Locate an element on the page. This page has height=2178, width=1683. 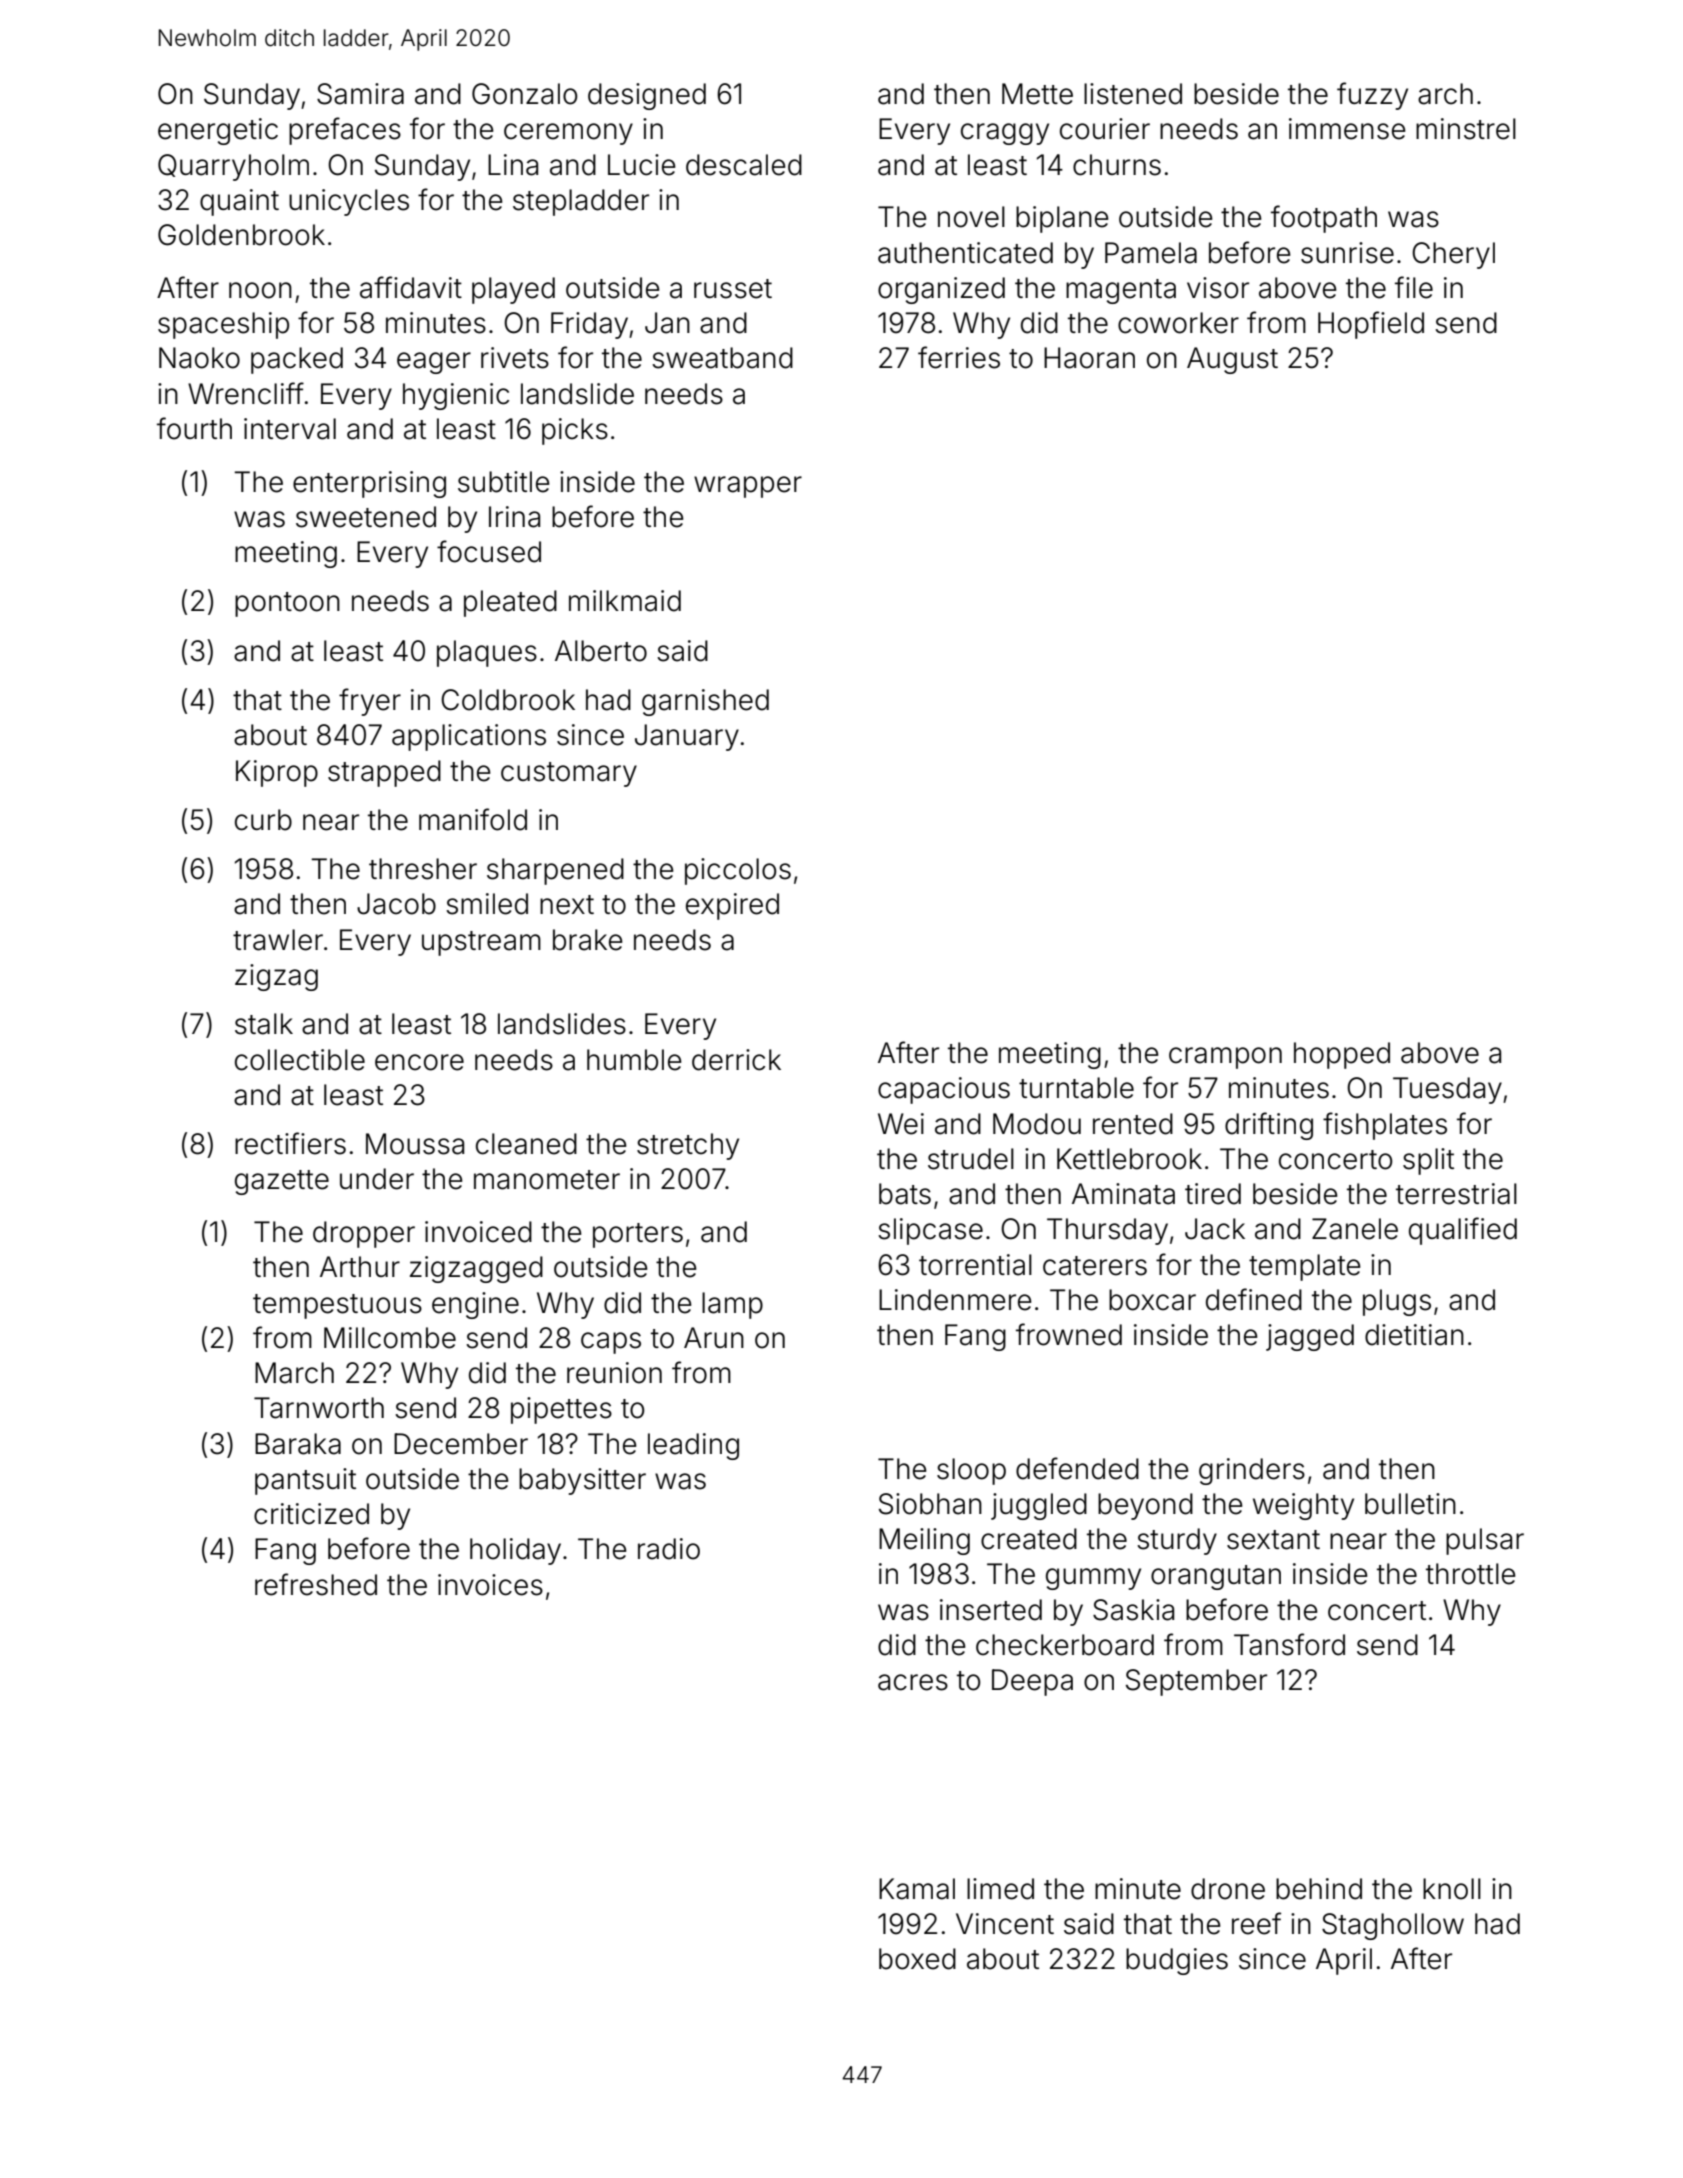
fourth is located at coordinates (194, 428).
